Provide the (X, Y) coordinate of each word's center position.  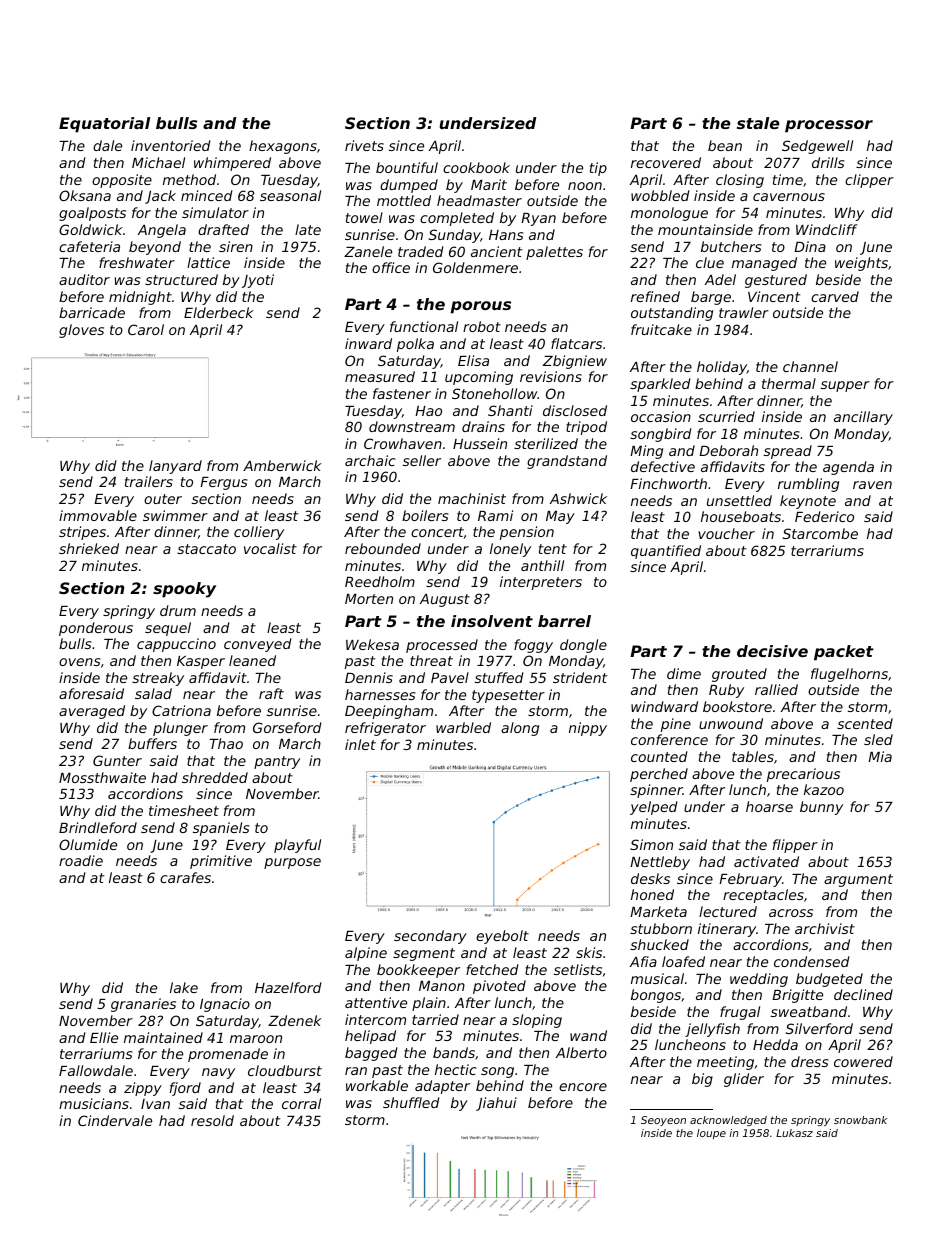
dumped (409, 186)
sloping (537, 1021)
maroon (256, 1039)
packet (844, 653)
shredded (215, 777)
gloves (81, 331)
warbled (463, 727)
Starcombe (820, 533)
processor (829, 126)
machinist (472, 498)
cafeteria (89, 246)
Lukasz (794, 1133)
